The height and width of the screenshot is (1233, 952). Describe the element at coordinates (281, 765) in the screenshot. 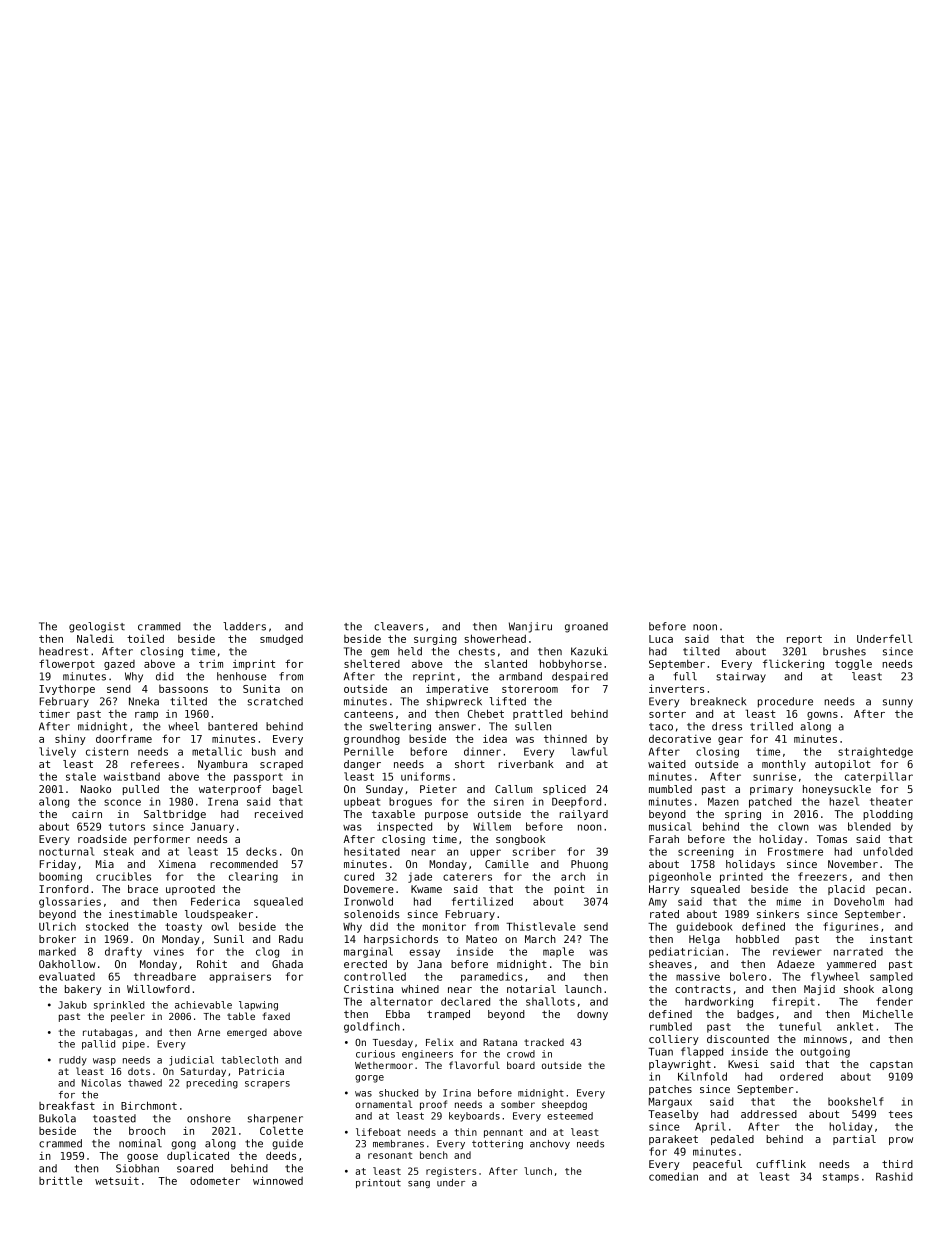

I see `scraped` at that location.
